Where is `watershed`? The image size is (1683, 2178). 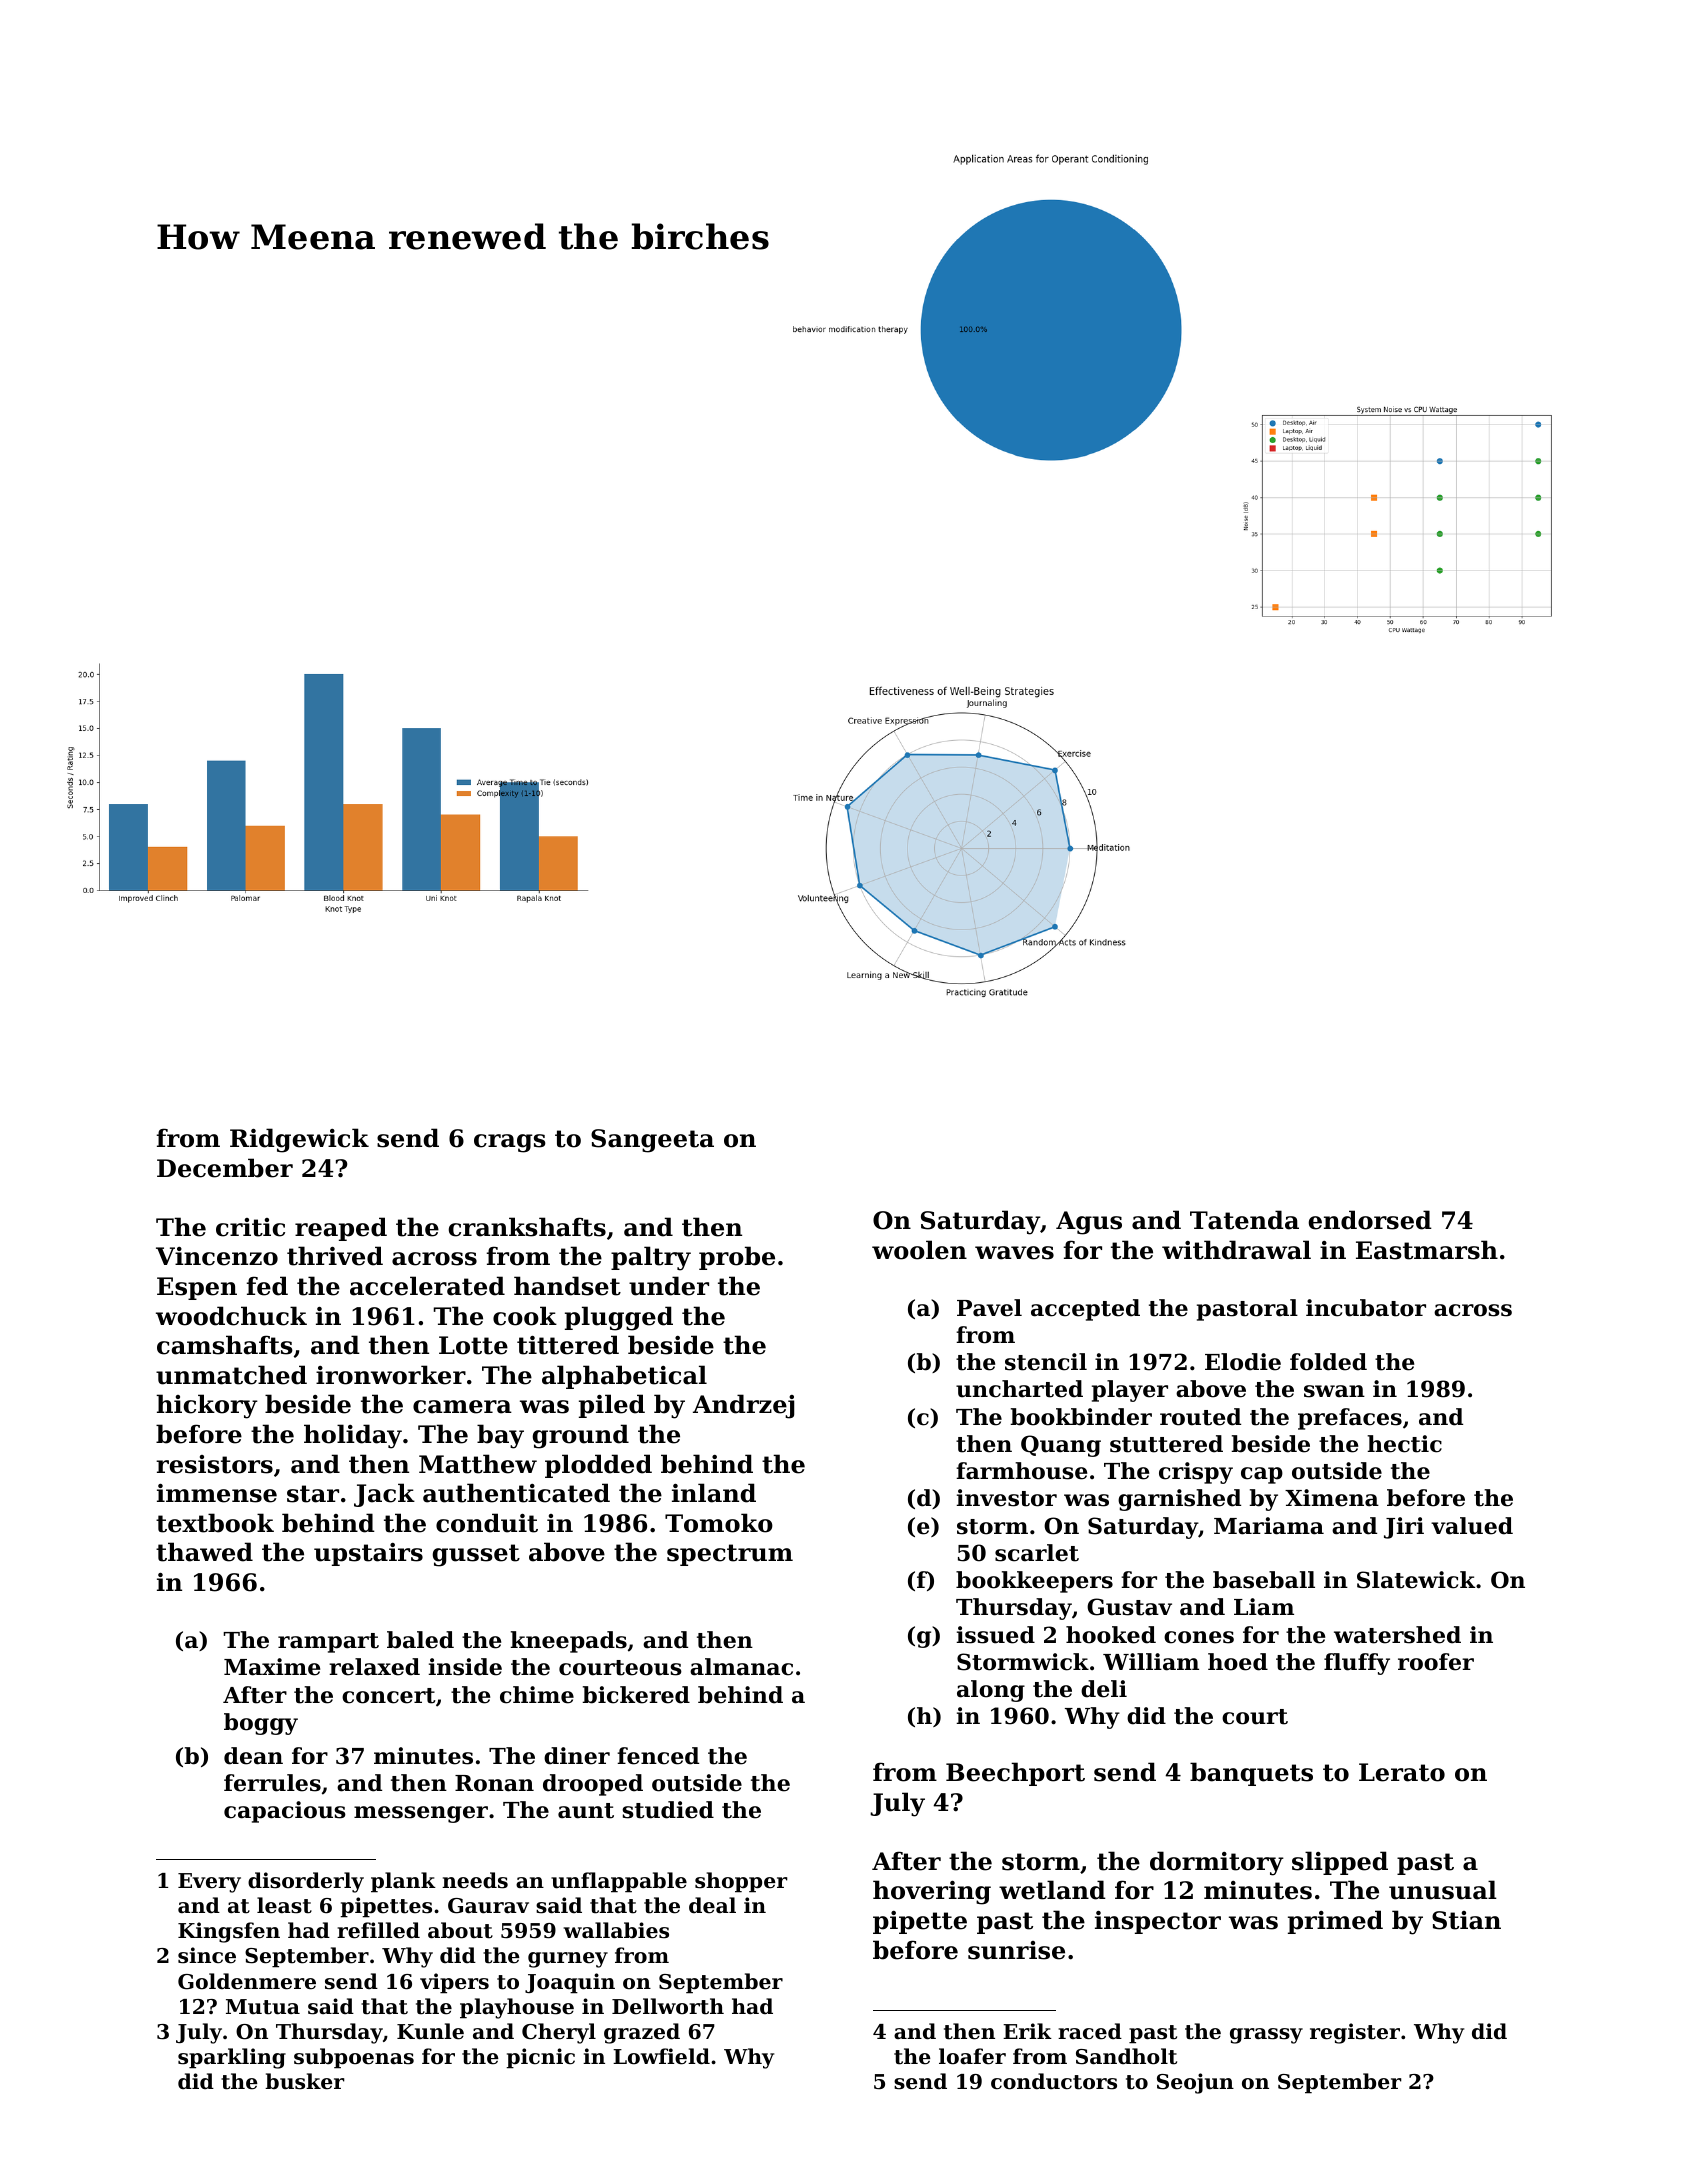 watershed is located at coordinates (1397, 1635).
